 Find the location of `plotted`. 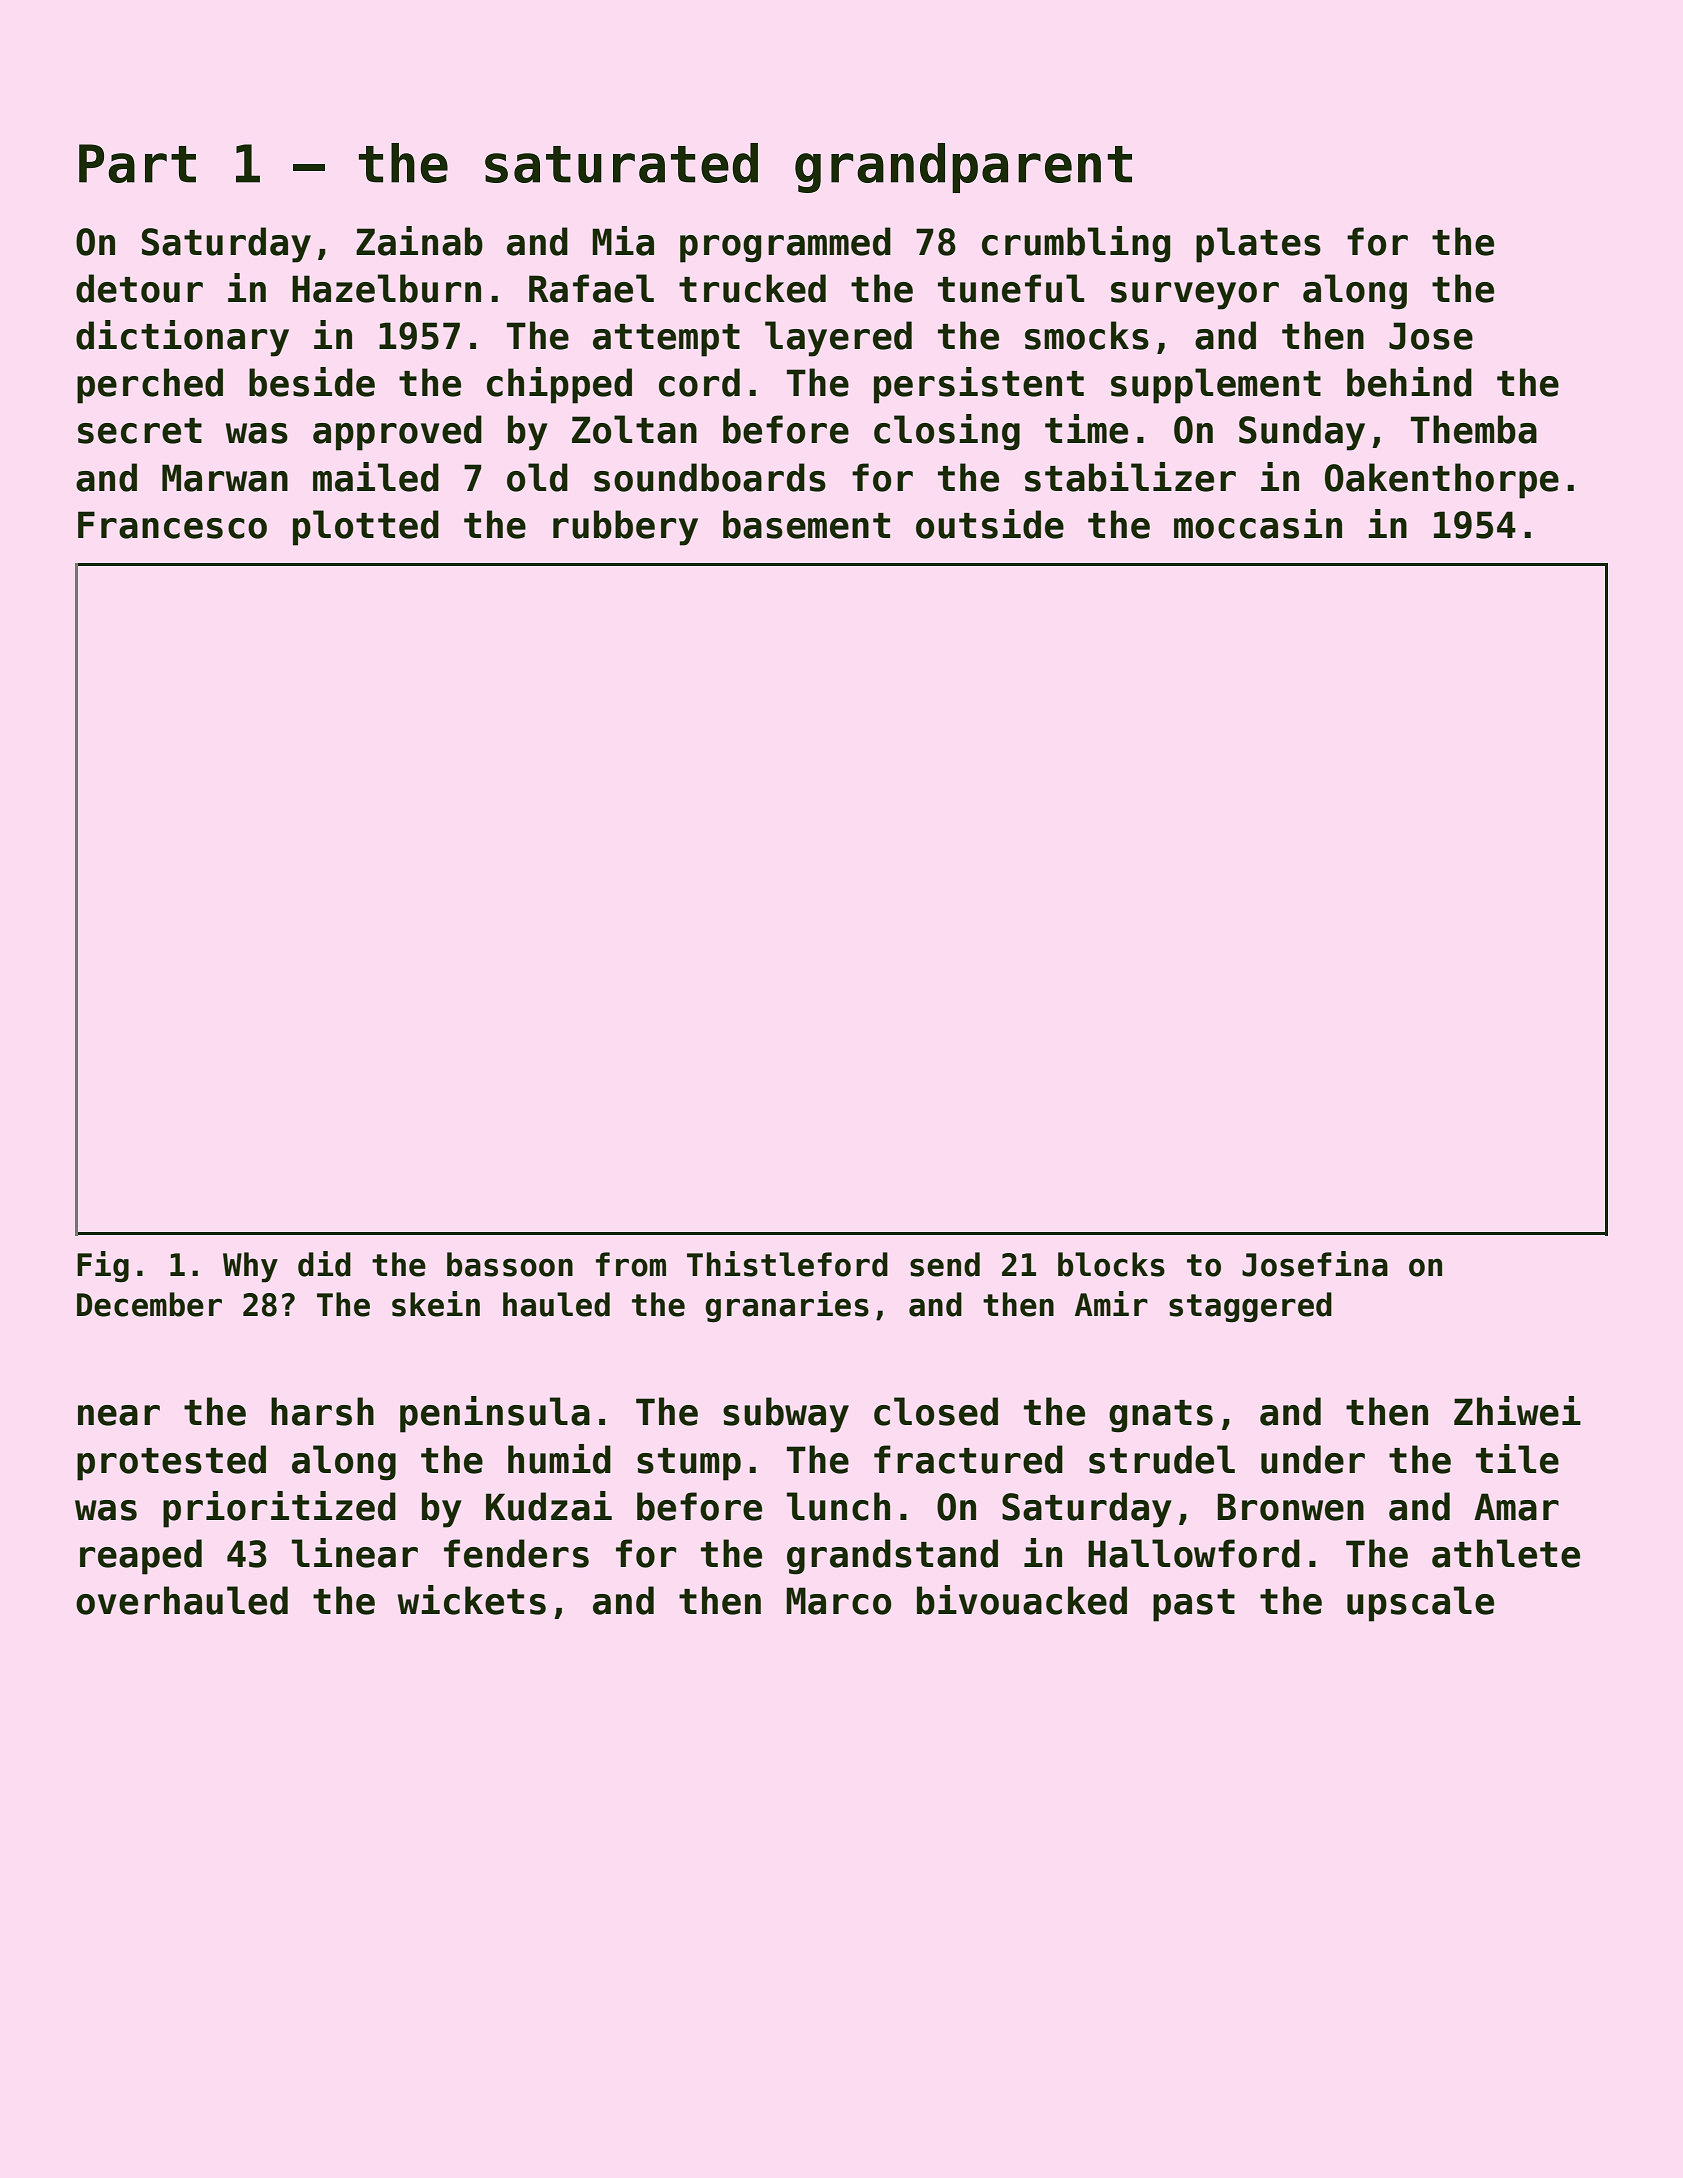

plotted is located at coordinates (366, 528).
